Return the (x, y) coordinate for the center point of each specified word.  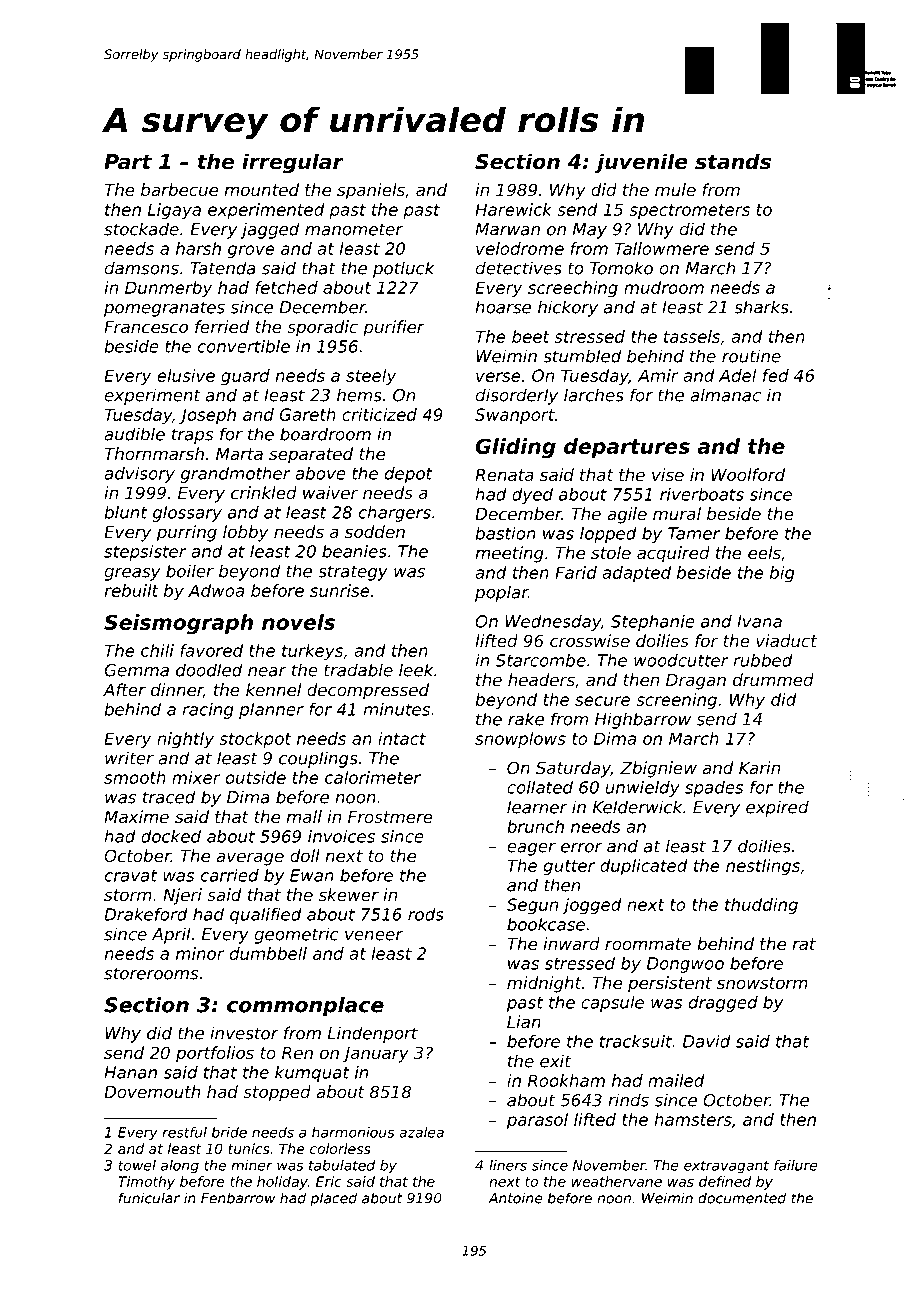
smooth (135, 777)
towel (137, 1165)
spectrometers (689, 211)
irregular (293, 163)
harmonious (353, 1132)
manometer (354, 229)
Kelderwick (637, 807)
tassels (692, 336)
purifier (394, 328)
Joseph (207, 416)
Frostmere (390, 817)
